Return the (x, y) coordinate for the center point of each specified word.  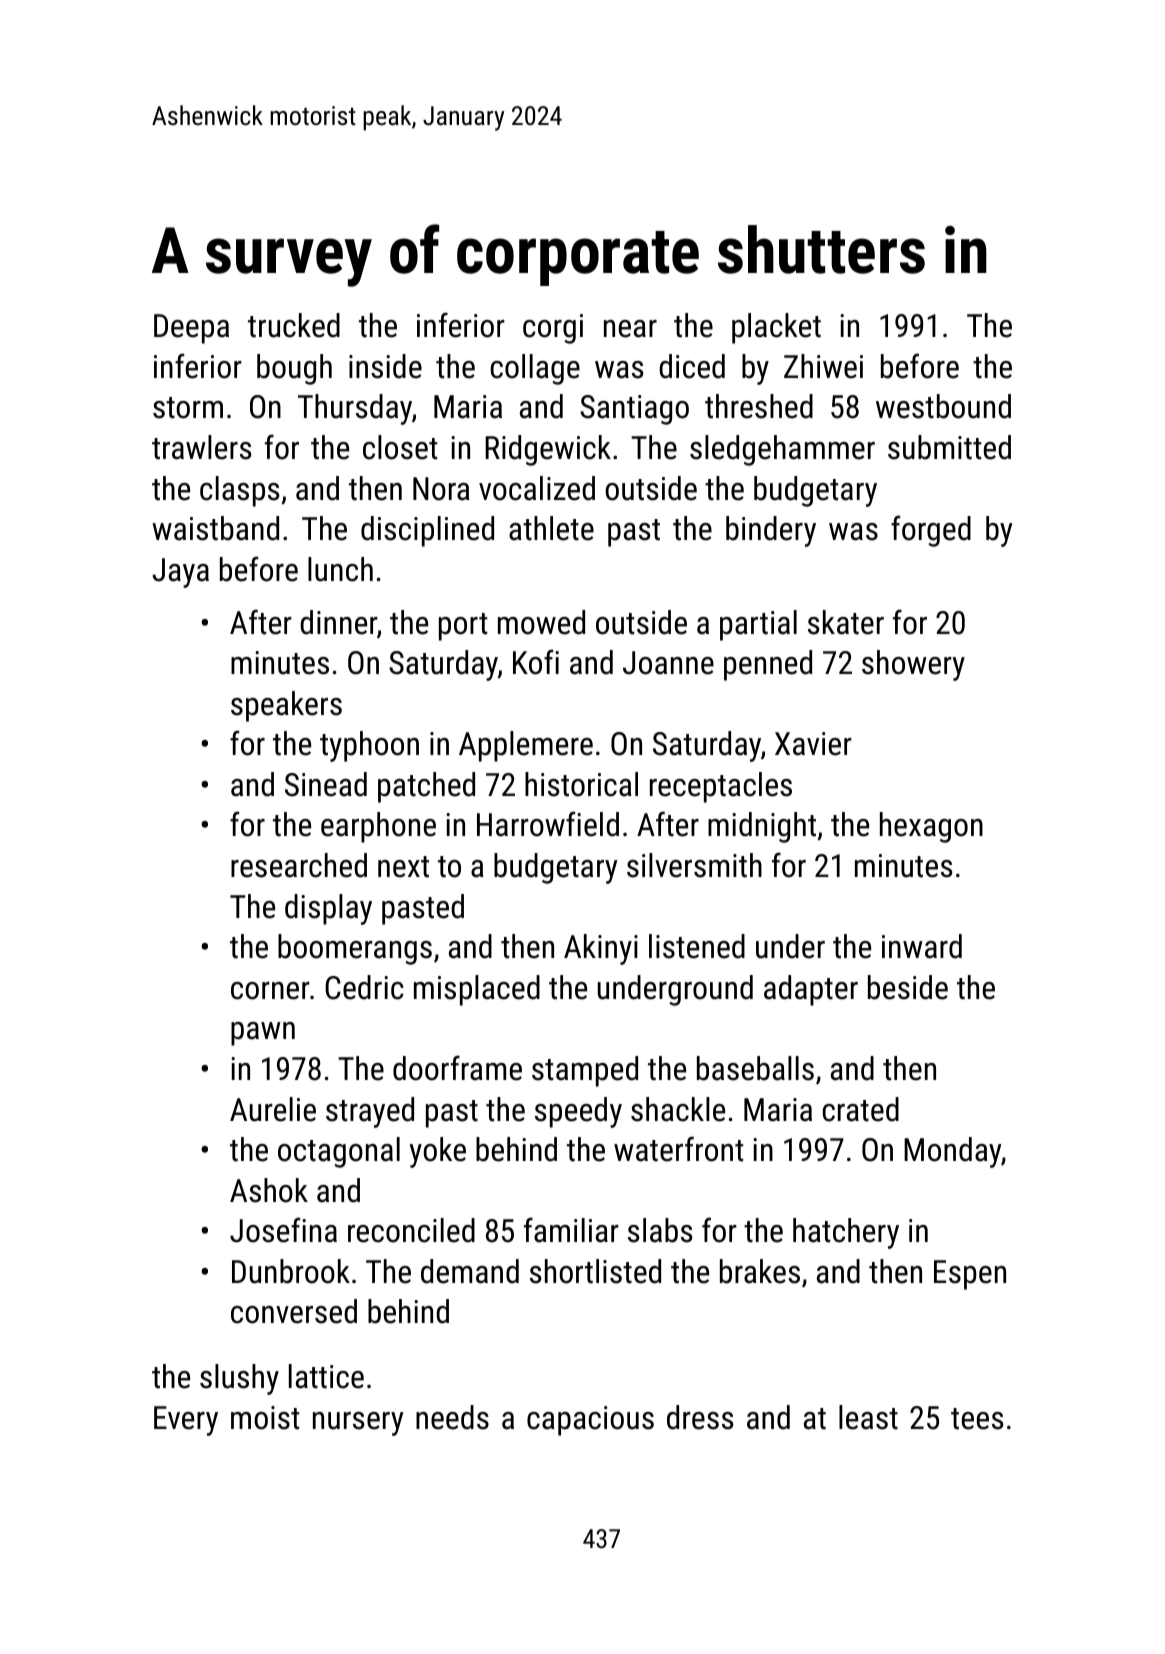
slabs (660, 1230)
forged (931, 531)
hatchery (846, 1233)
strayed (370, 1112)
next (403, 867)
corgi (553, 329)
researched (299, 865)
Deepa (191, 329)
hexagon (931, 827)
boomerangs (355, 949)
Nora (441, 489)
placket (776, 328)
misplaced (477, 990)
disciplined (427, 531)
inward (922, 946)
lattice (326, 1376)
